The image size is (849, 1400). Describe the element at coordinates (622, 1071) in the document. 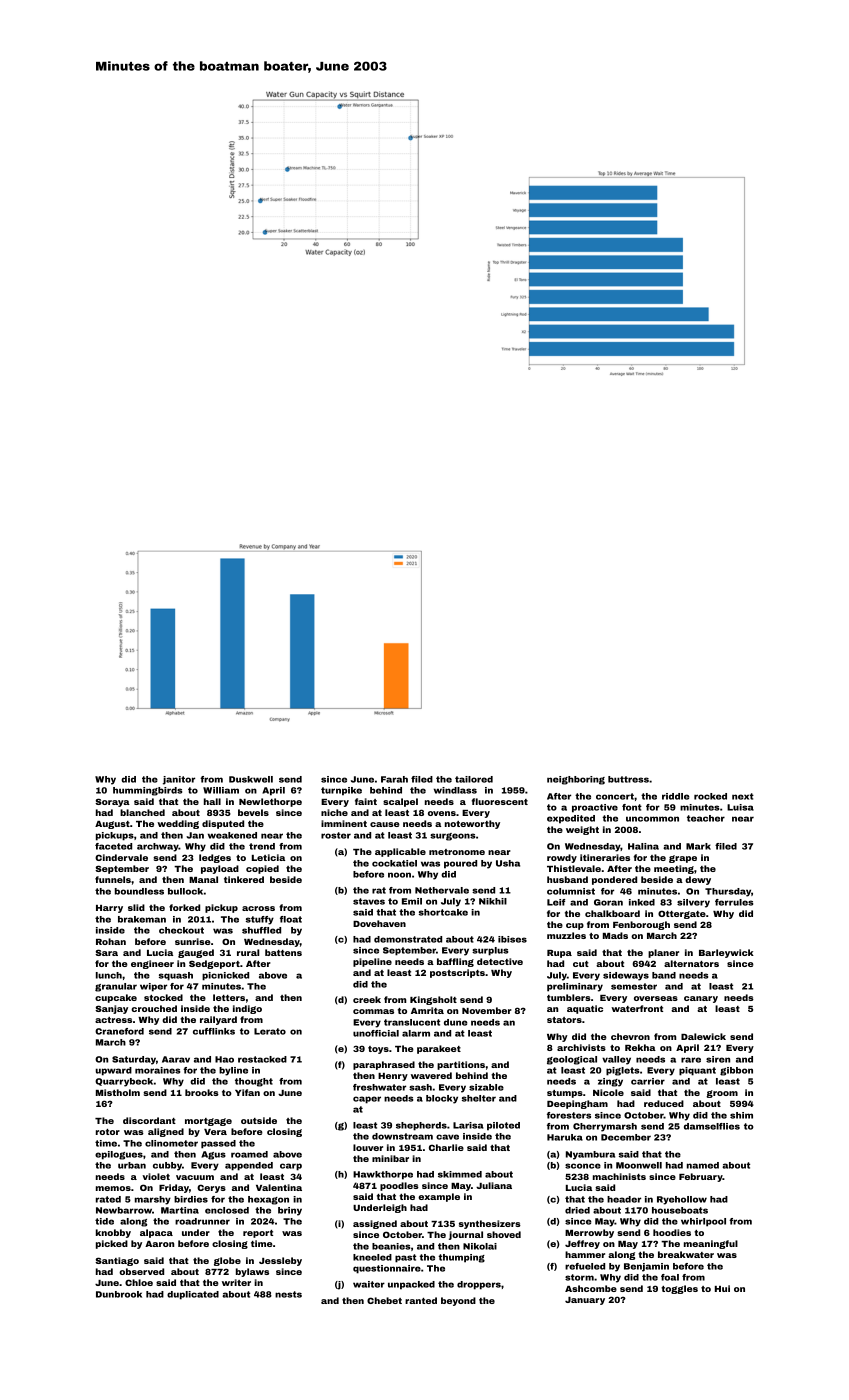

I see `piglets` at that location.
